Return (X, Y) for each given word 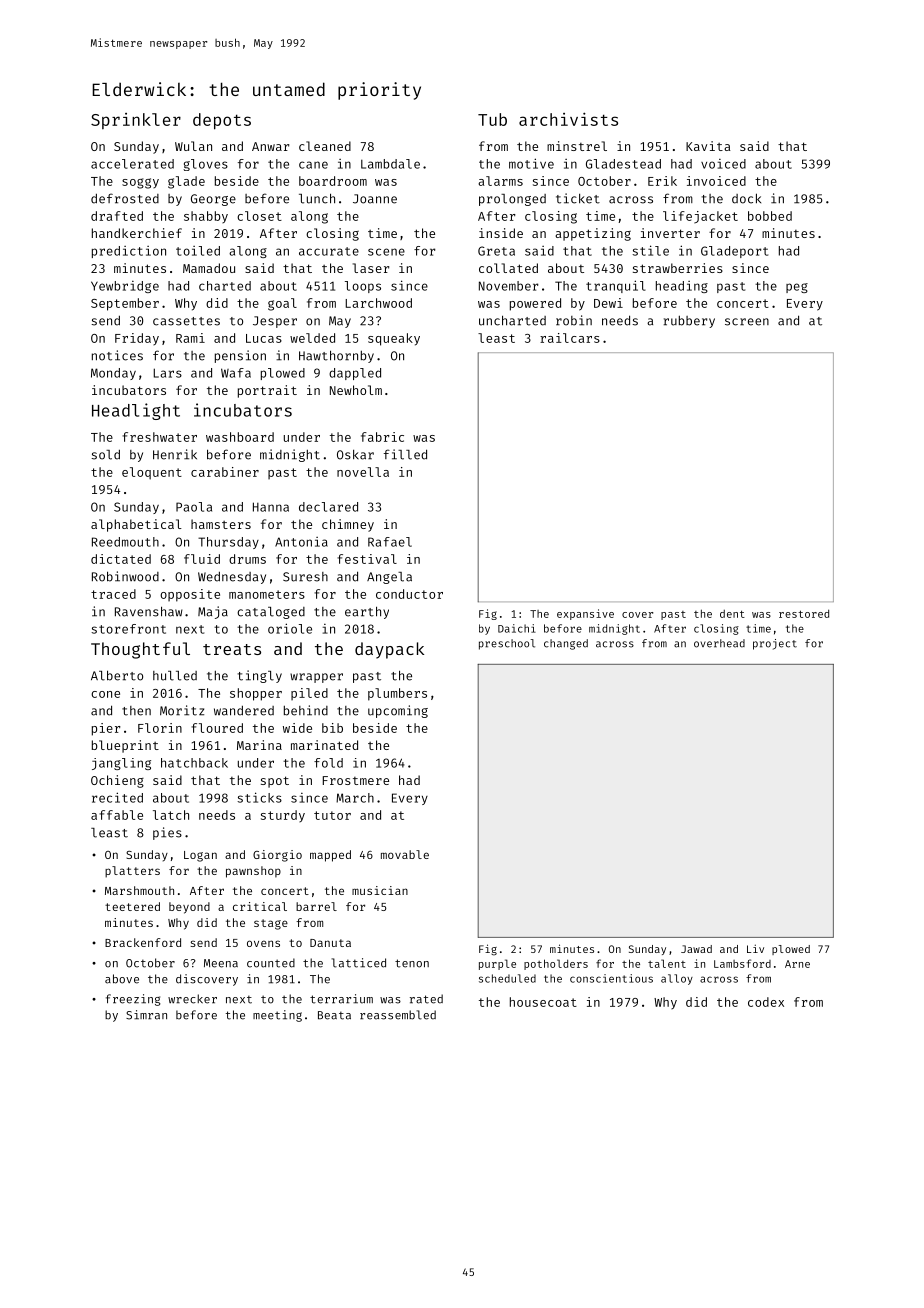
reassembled (398, 1015)
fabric (382, 437)
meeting (277, 1016)
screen (747, 322)
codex (766, 1002)
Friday (137, 339)
